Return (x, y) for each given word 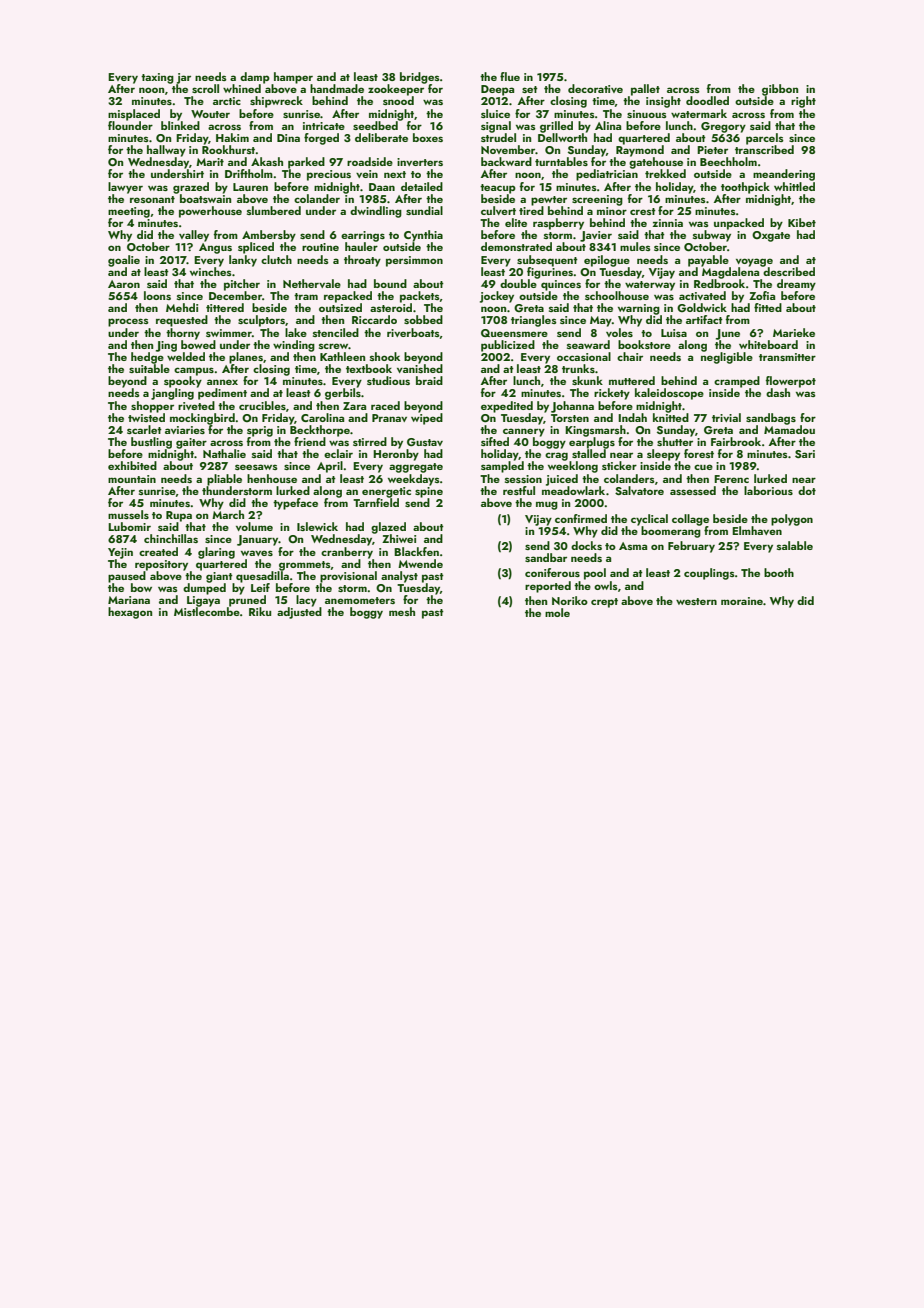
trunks (578, 368)
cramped (737, 382)
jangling (172, 394)
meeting (129, 212)
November (508, 149)
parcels (765, 139)
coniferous (552, 572)
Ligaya (203, 601)
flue (510, 76)
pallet (645, 90)
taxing (157, 78)
